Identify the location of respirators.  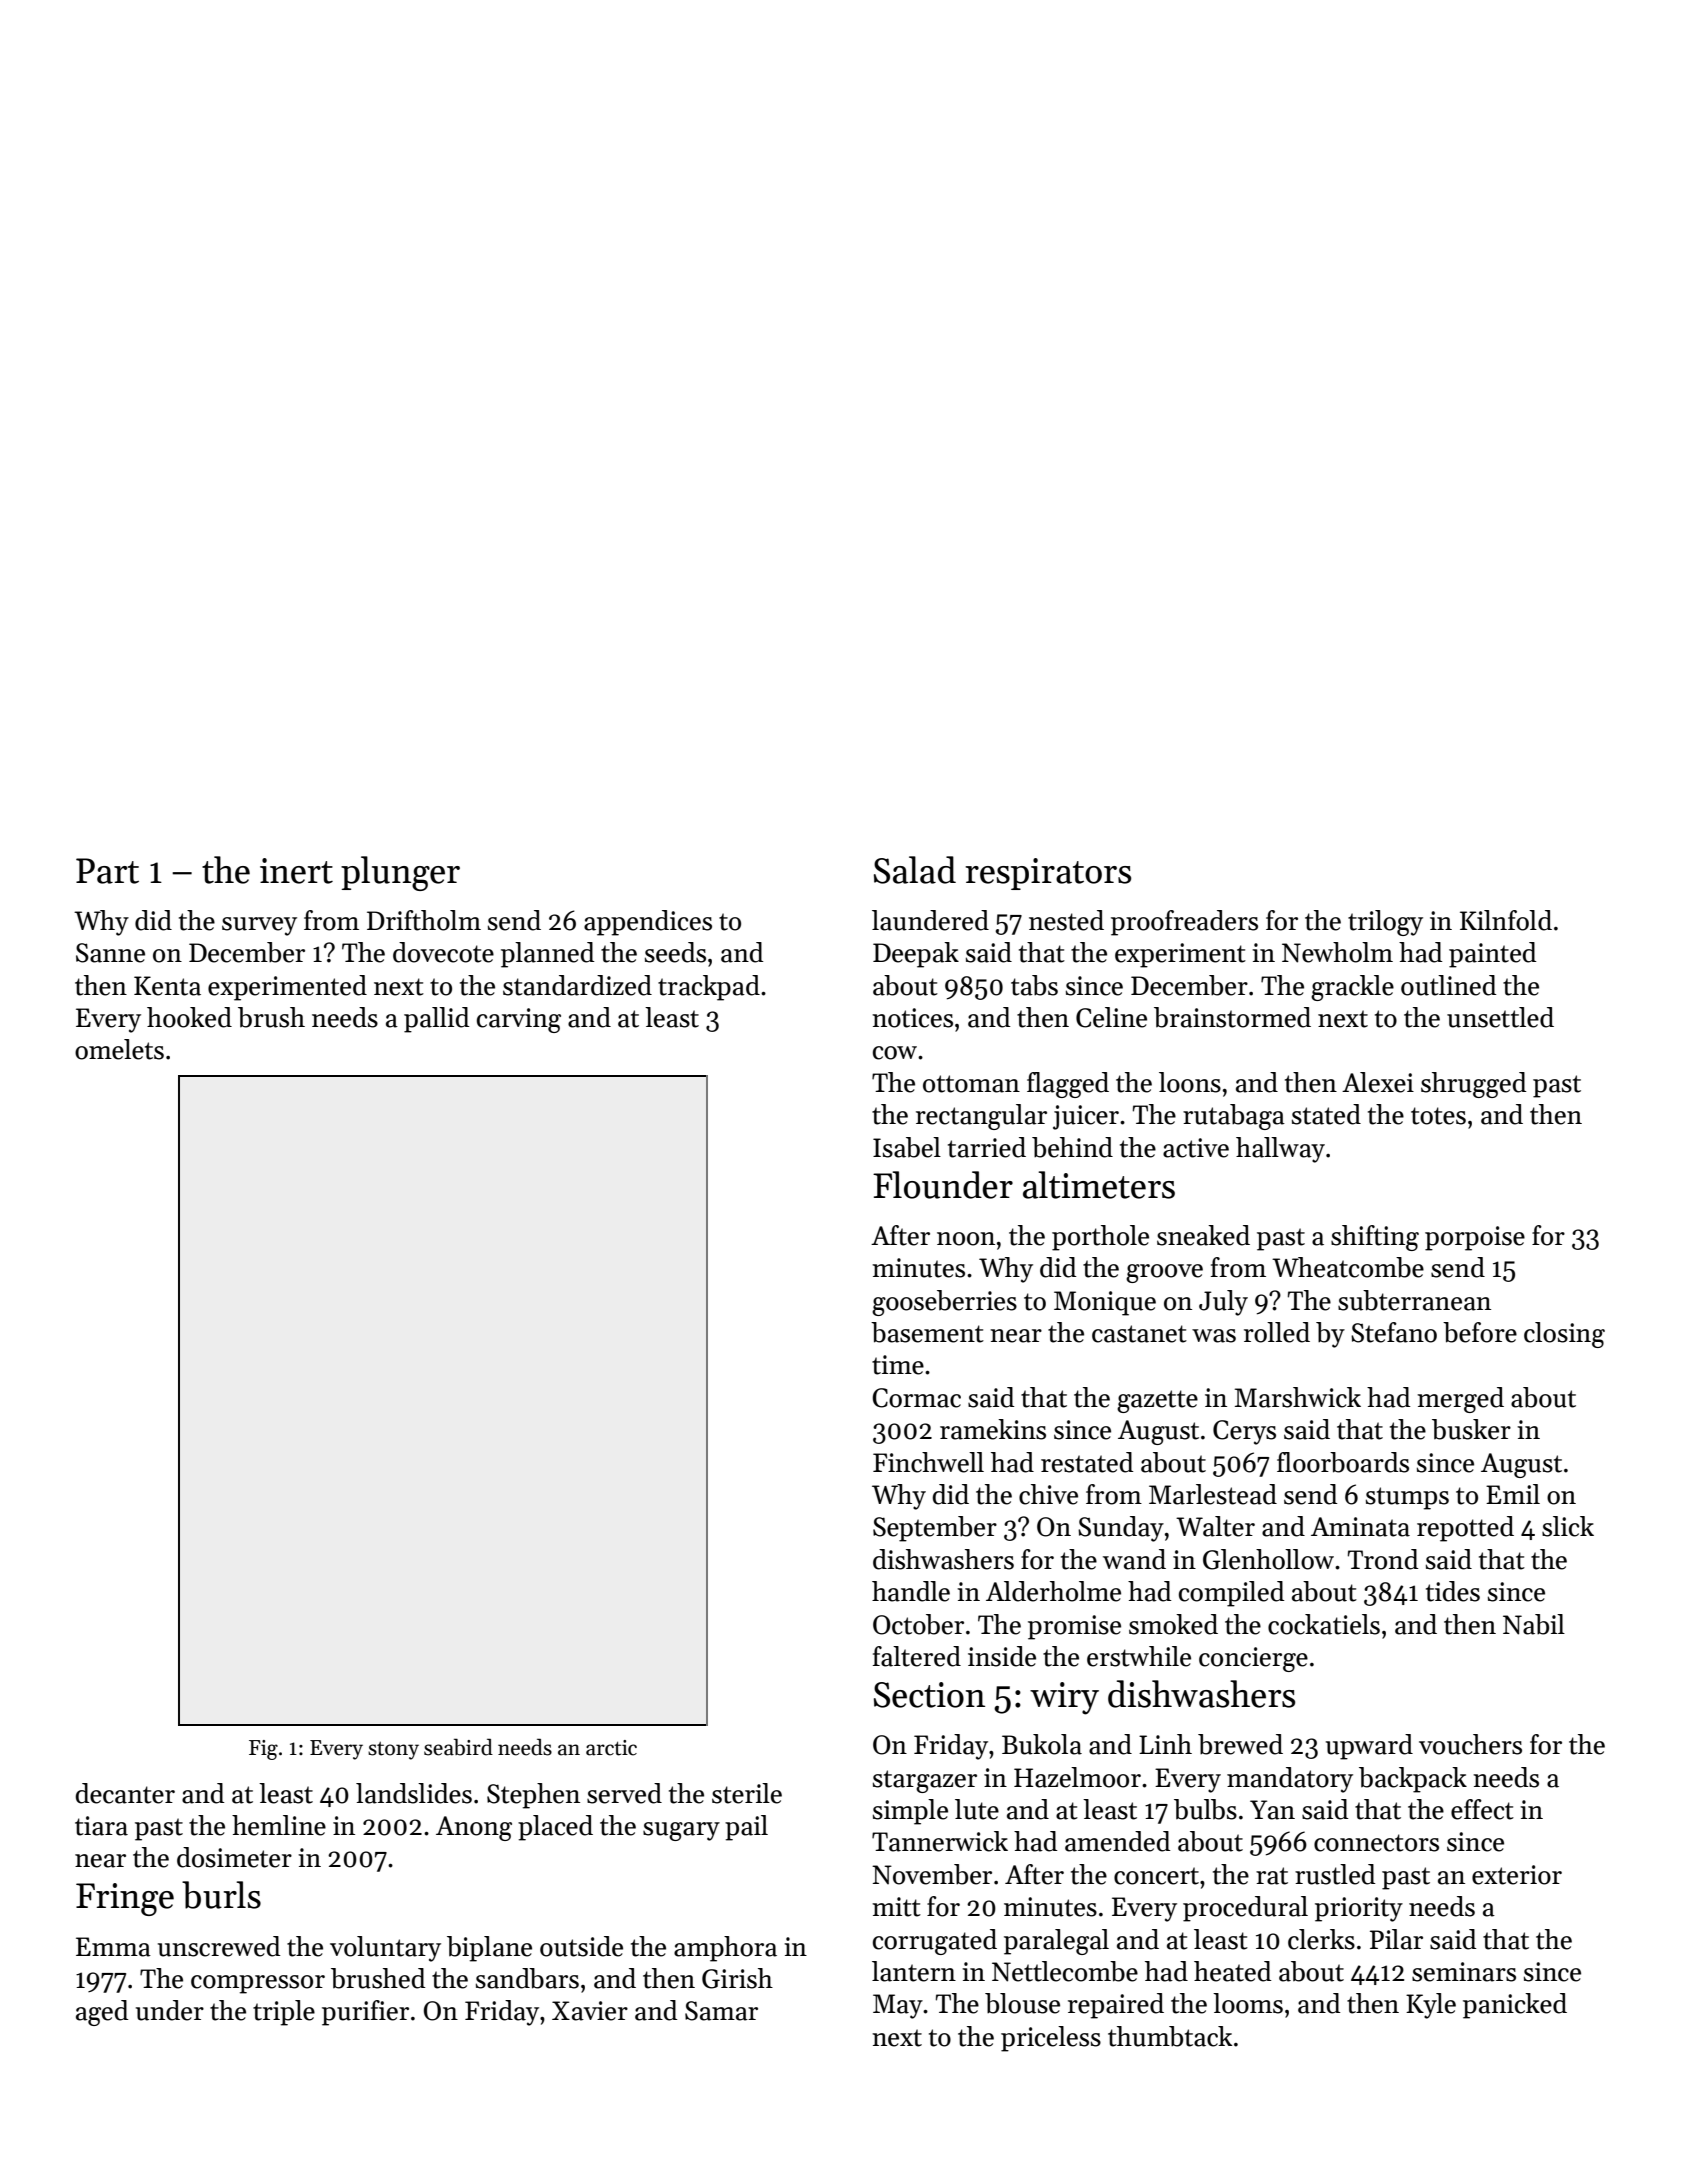
(1048, 874).
